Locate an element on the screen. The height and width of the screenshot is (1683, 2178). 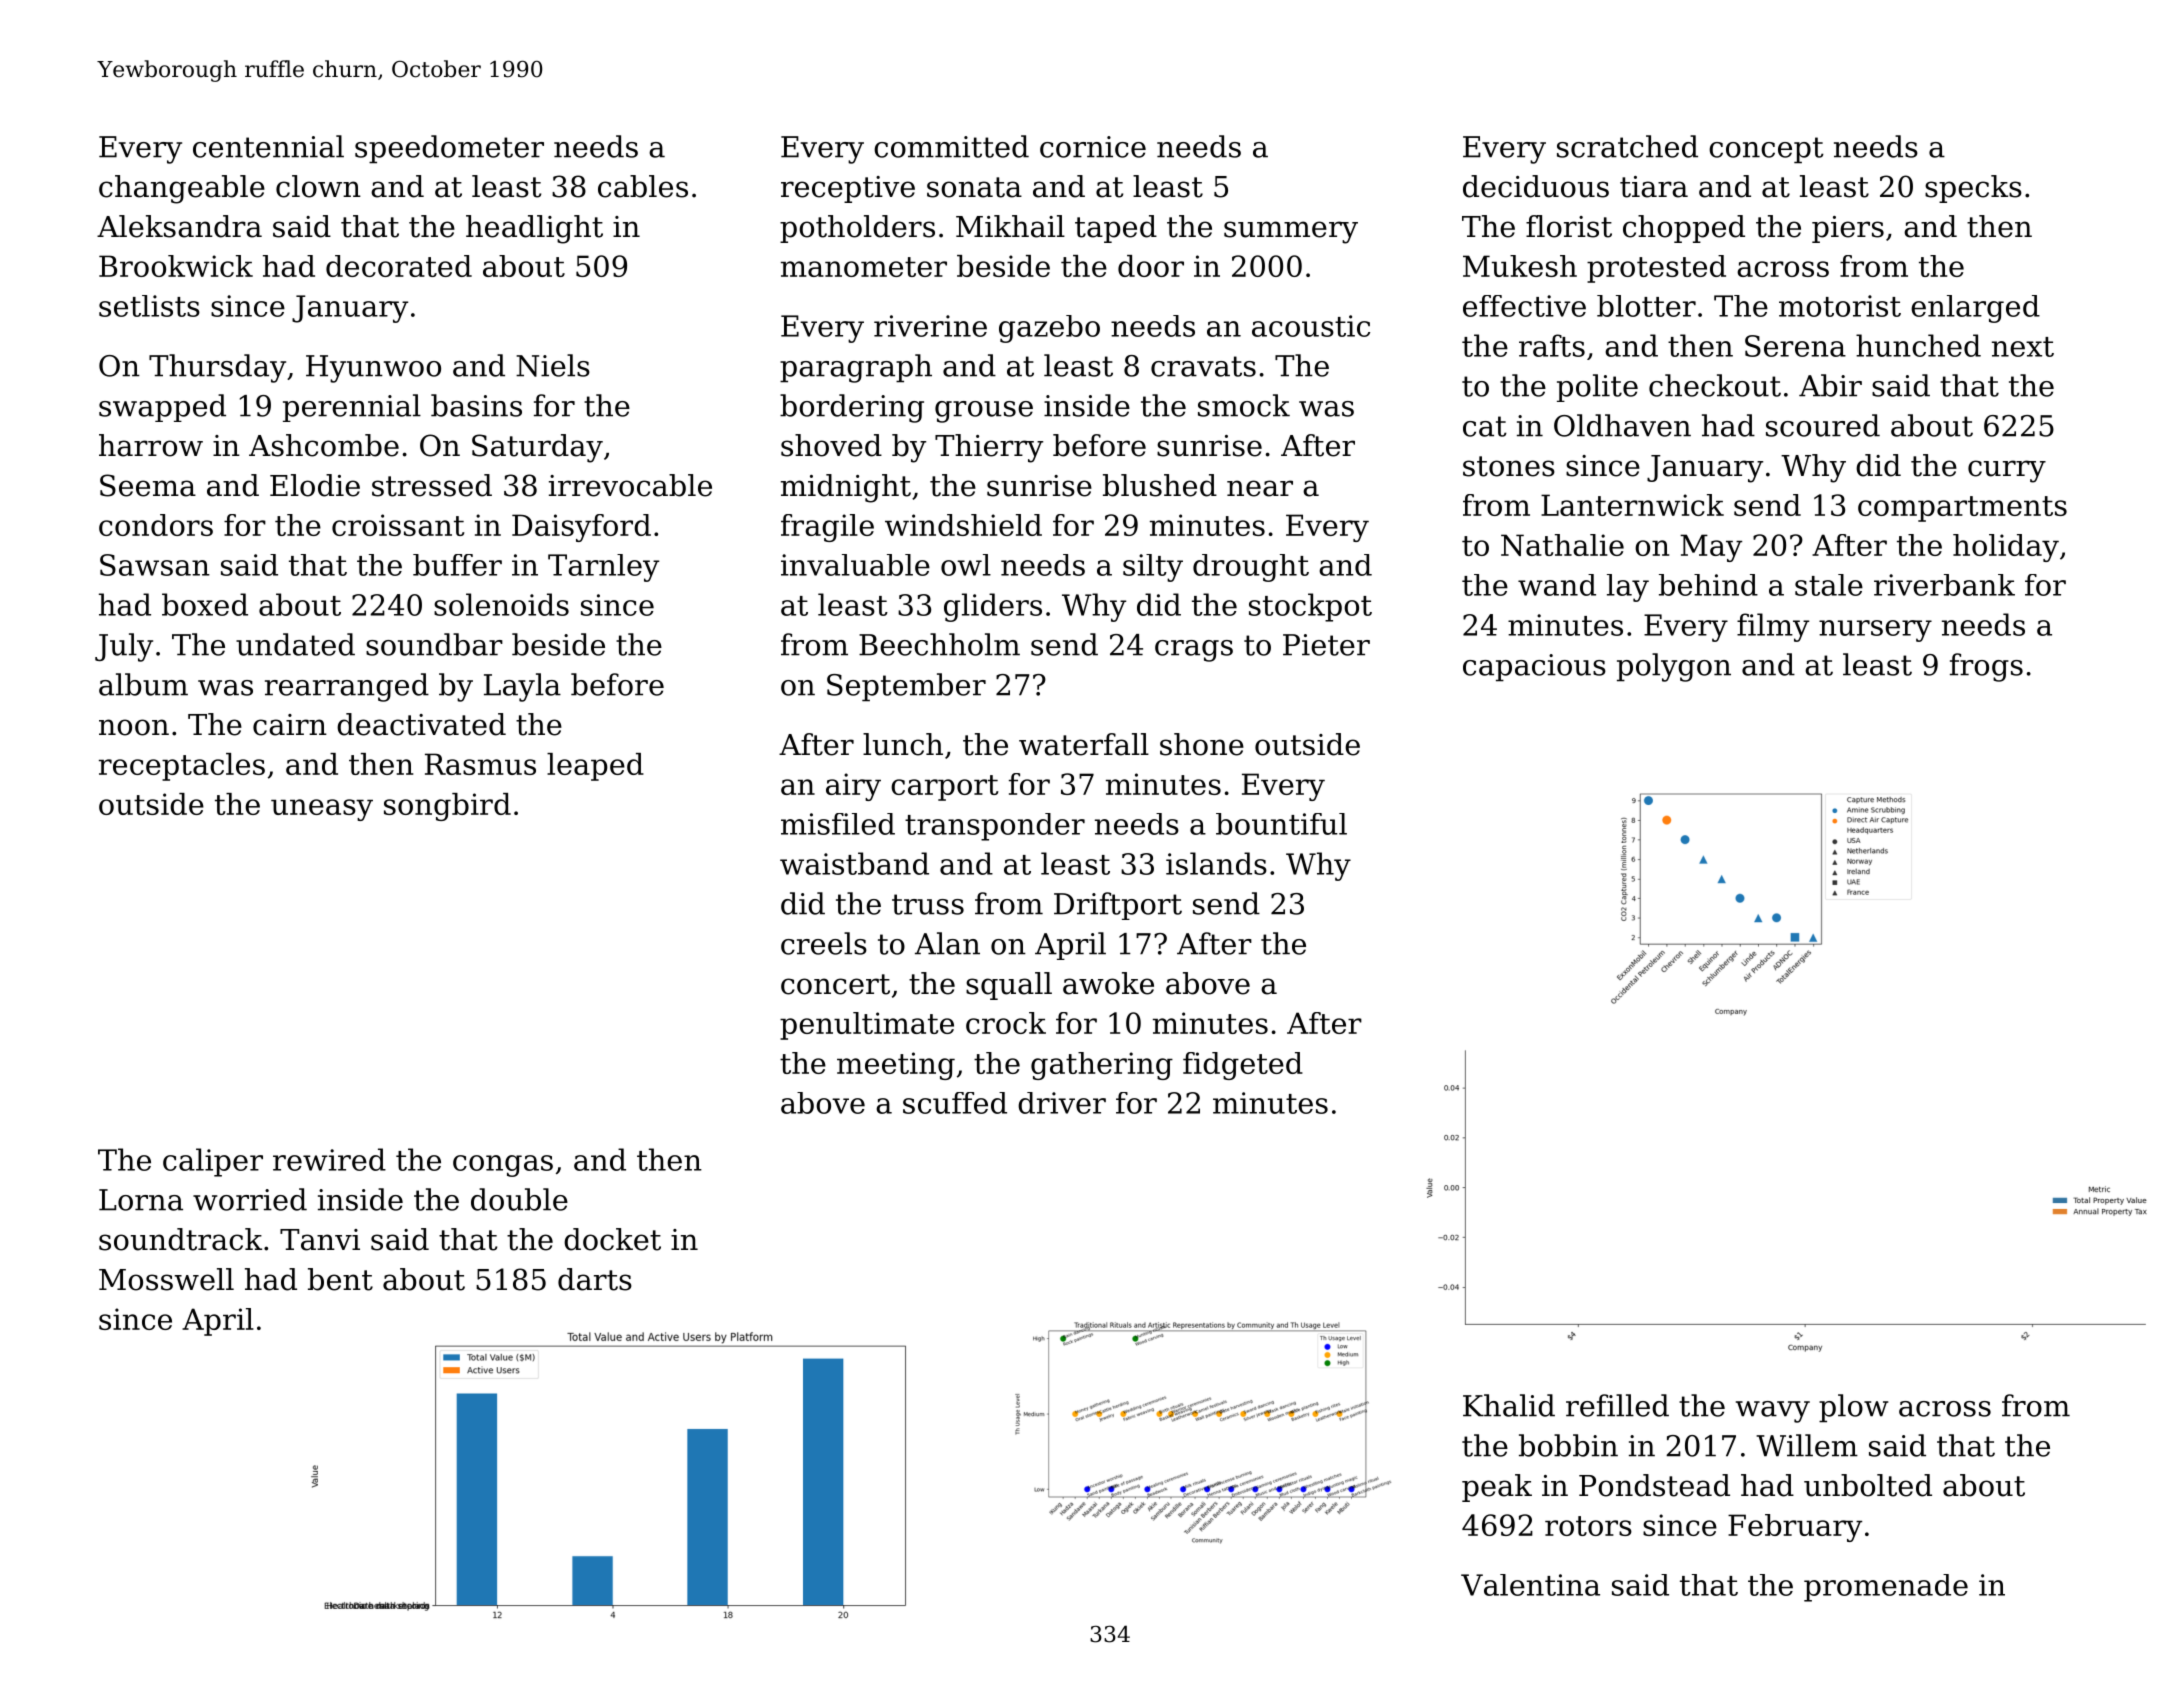
receptacles is located at coordinates (182, 767).
